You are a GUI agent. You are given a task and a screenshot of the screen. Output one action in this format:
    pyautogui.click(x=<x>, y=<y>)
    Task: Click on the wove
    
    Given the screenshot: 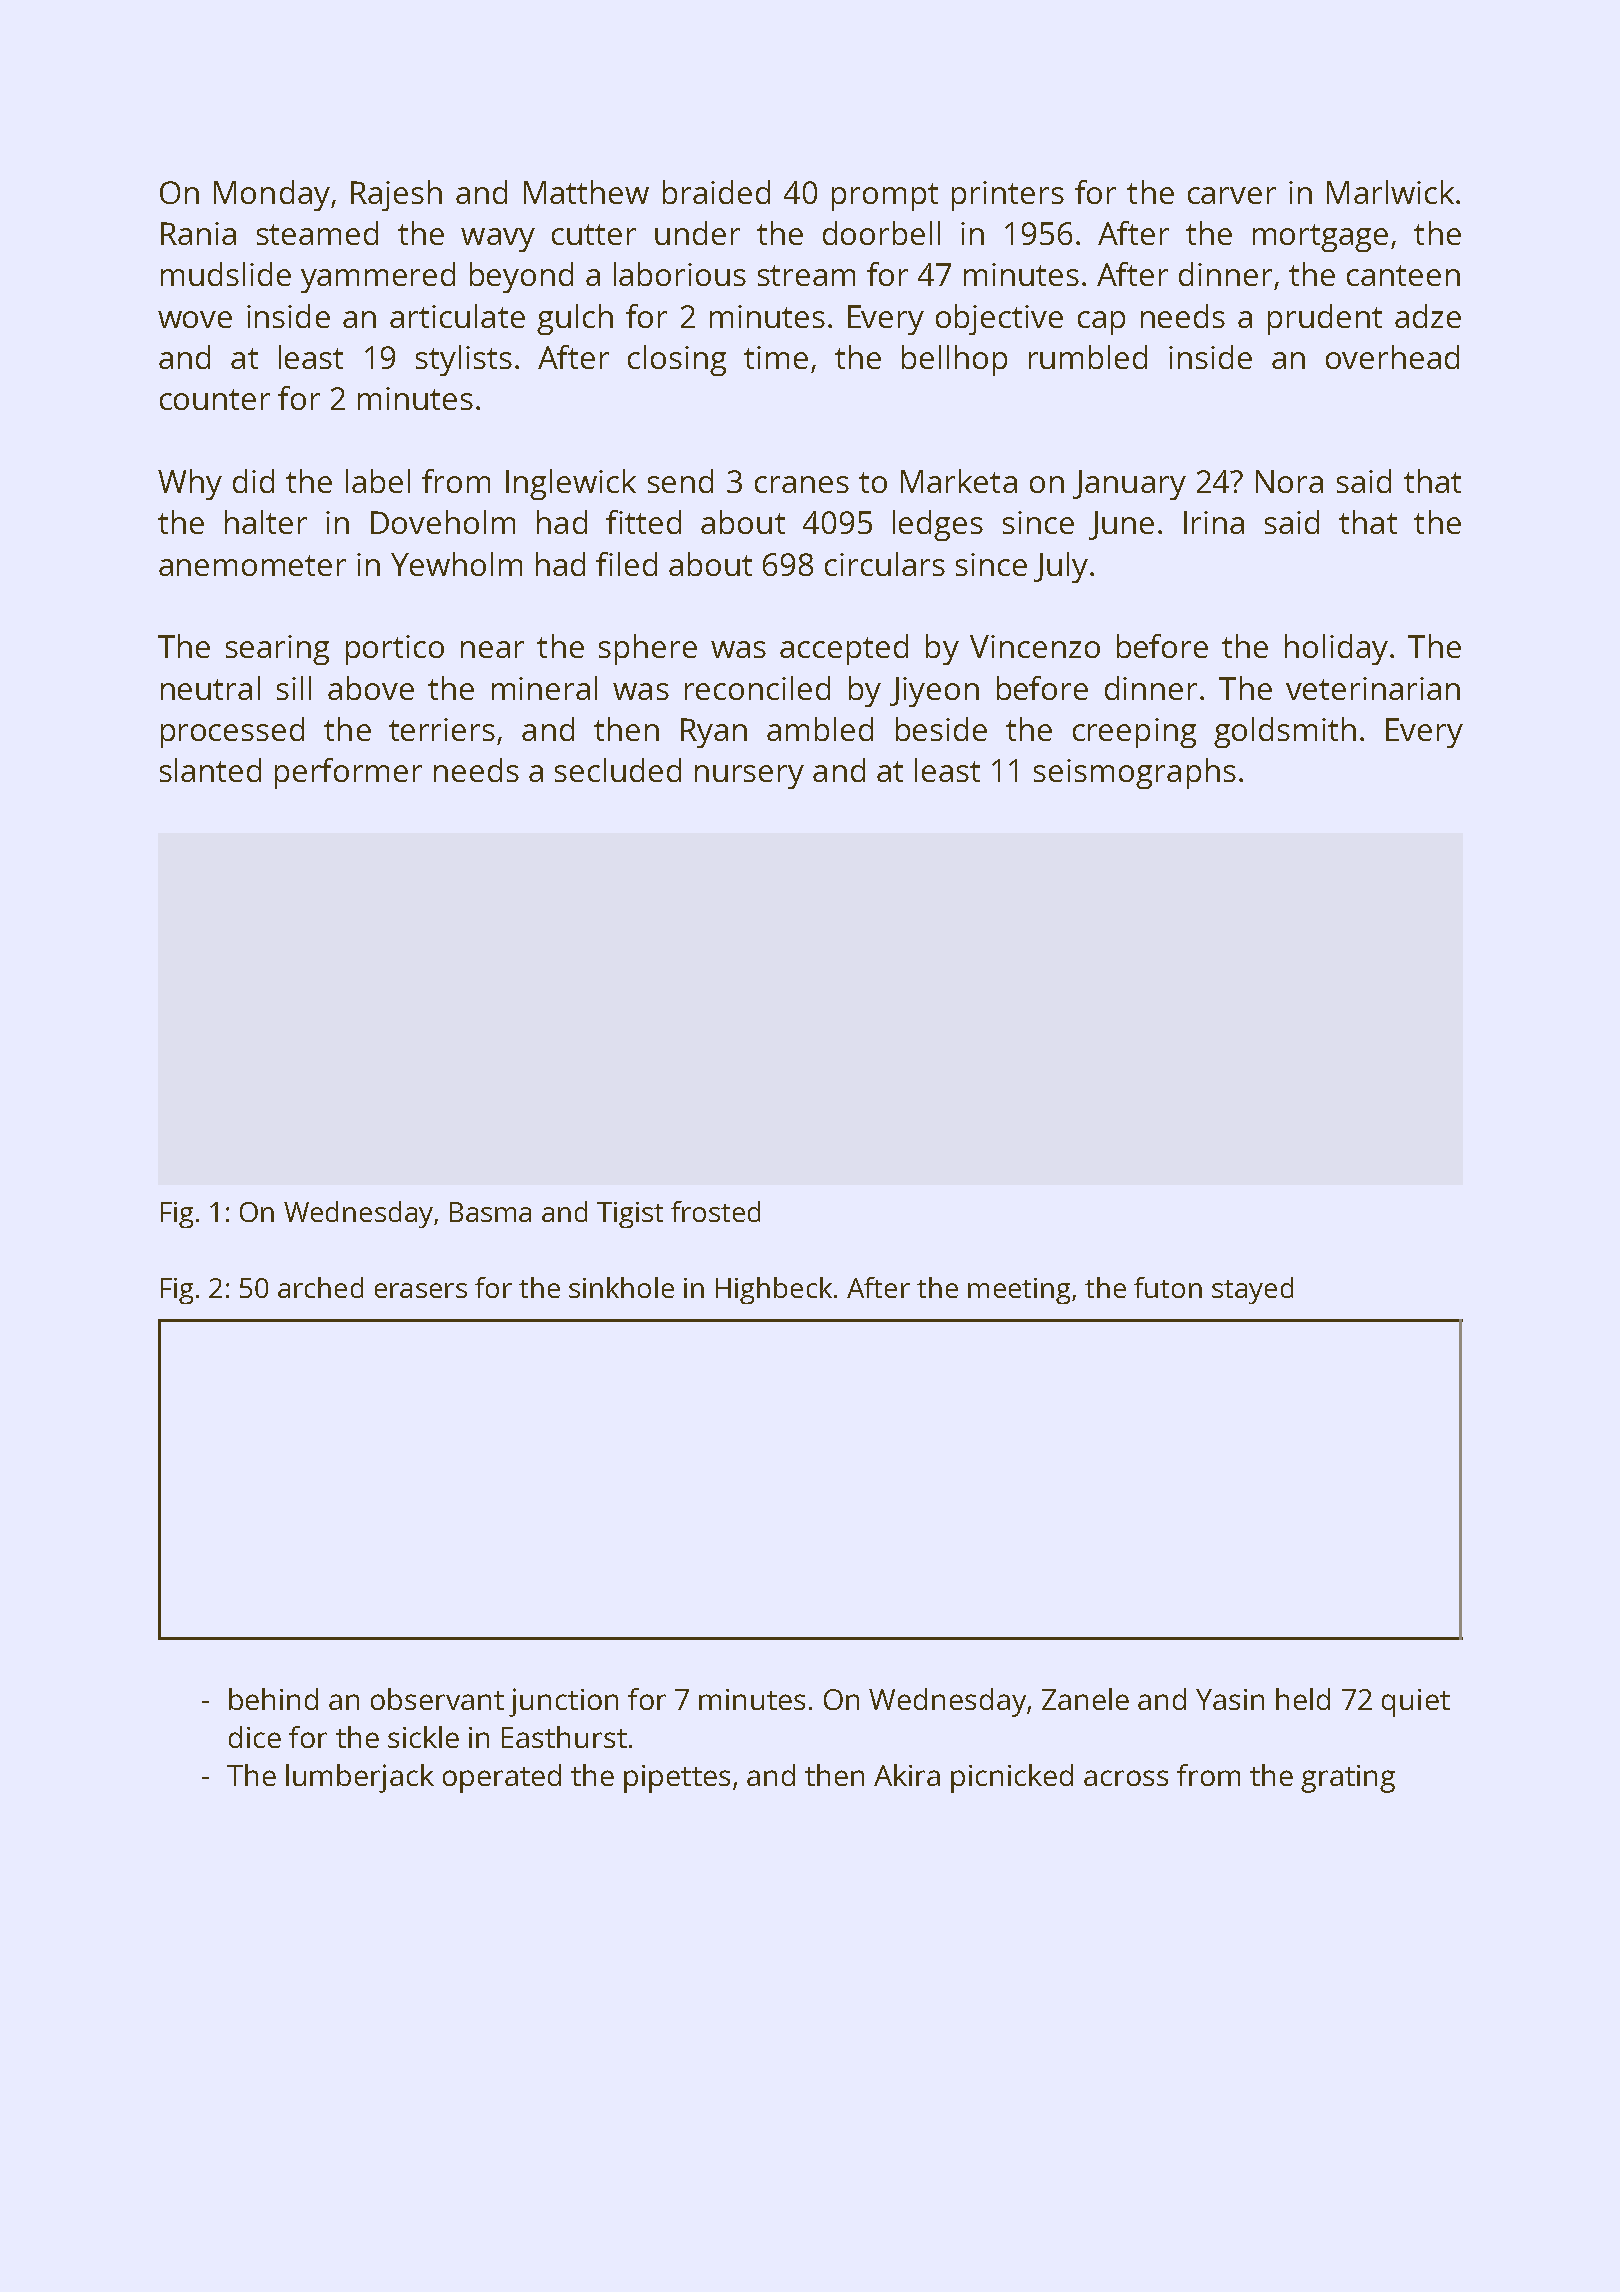 What is the action you would take?
    pyautogui.click(x=195, y=319)
